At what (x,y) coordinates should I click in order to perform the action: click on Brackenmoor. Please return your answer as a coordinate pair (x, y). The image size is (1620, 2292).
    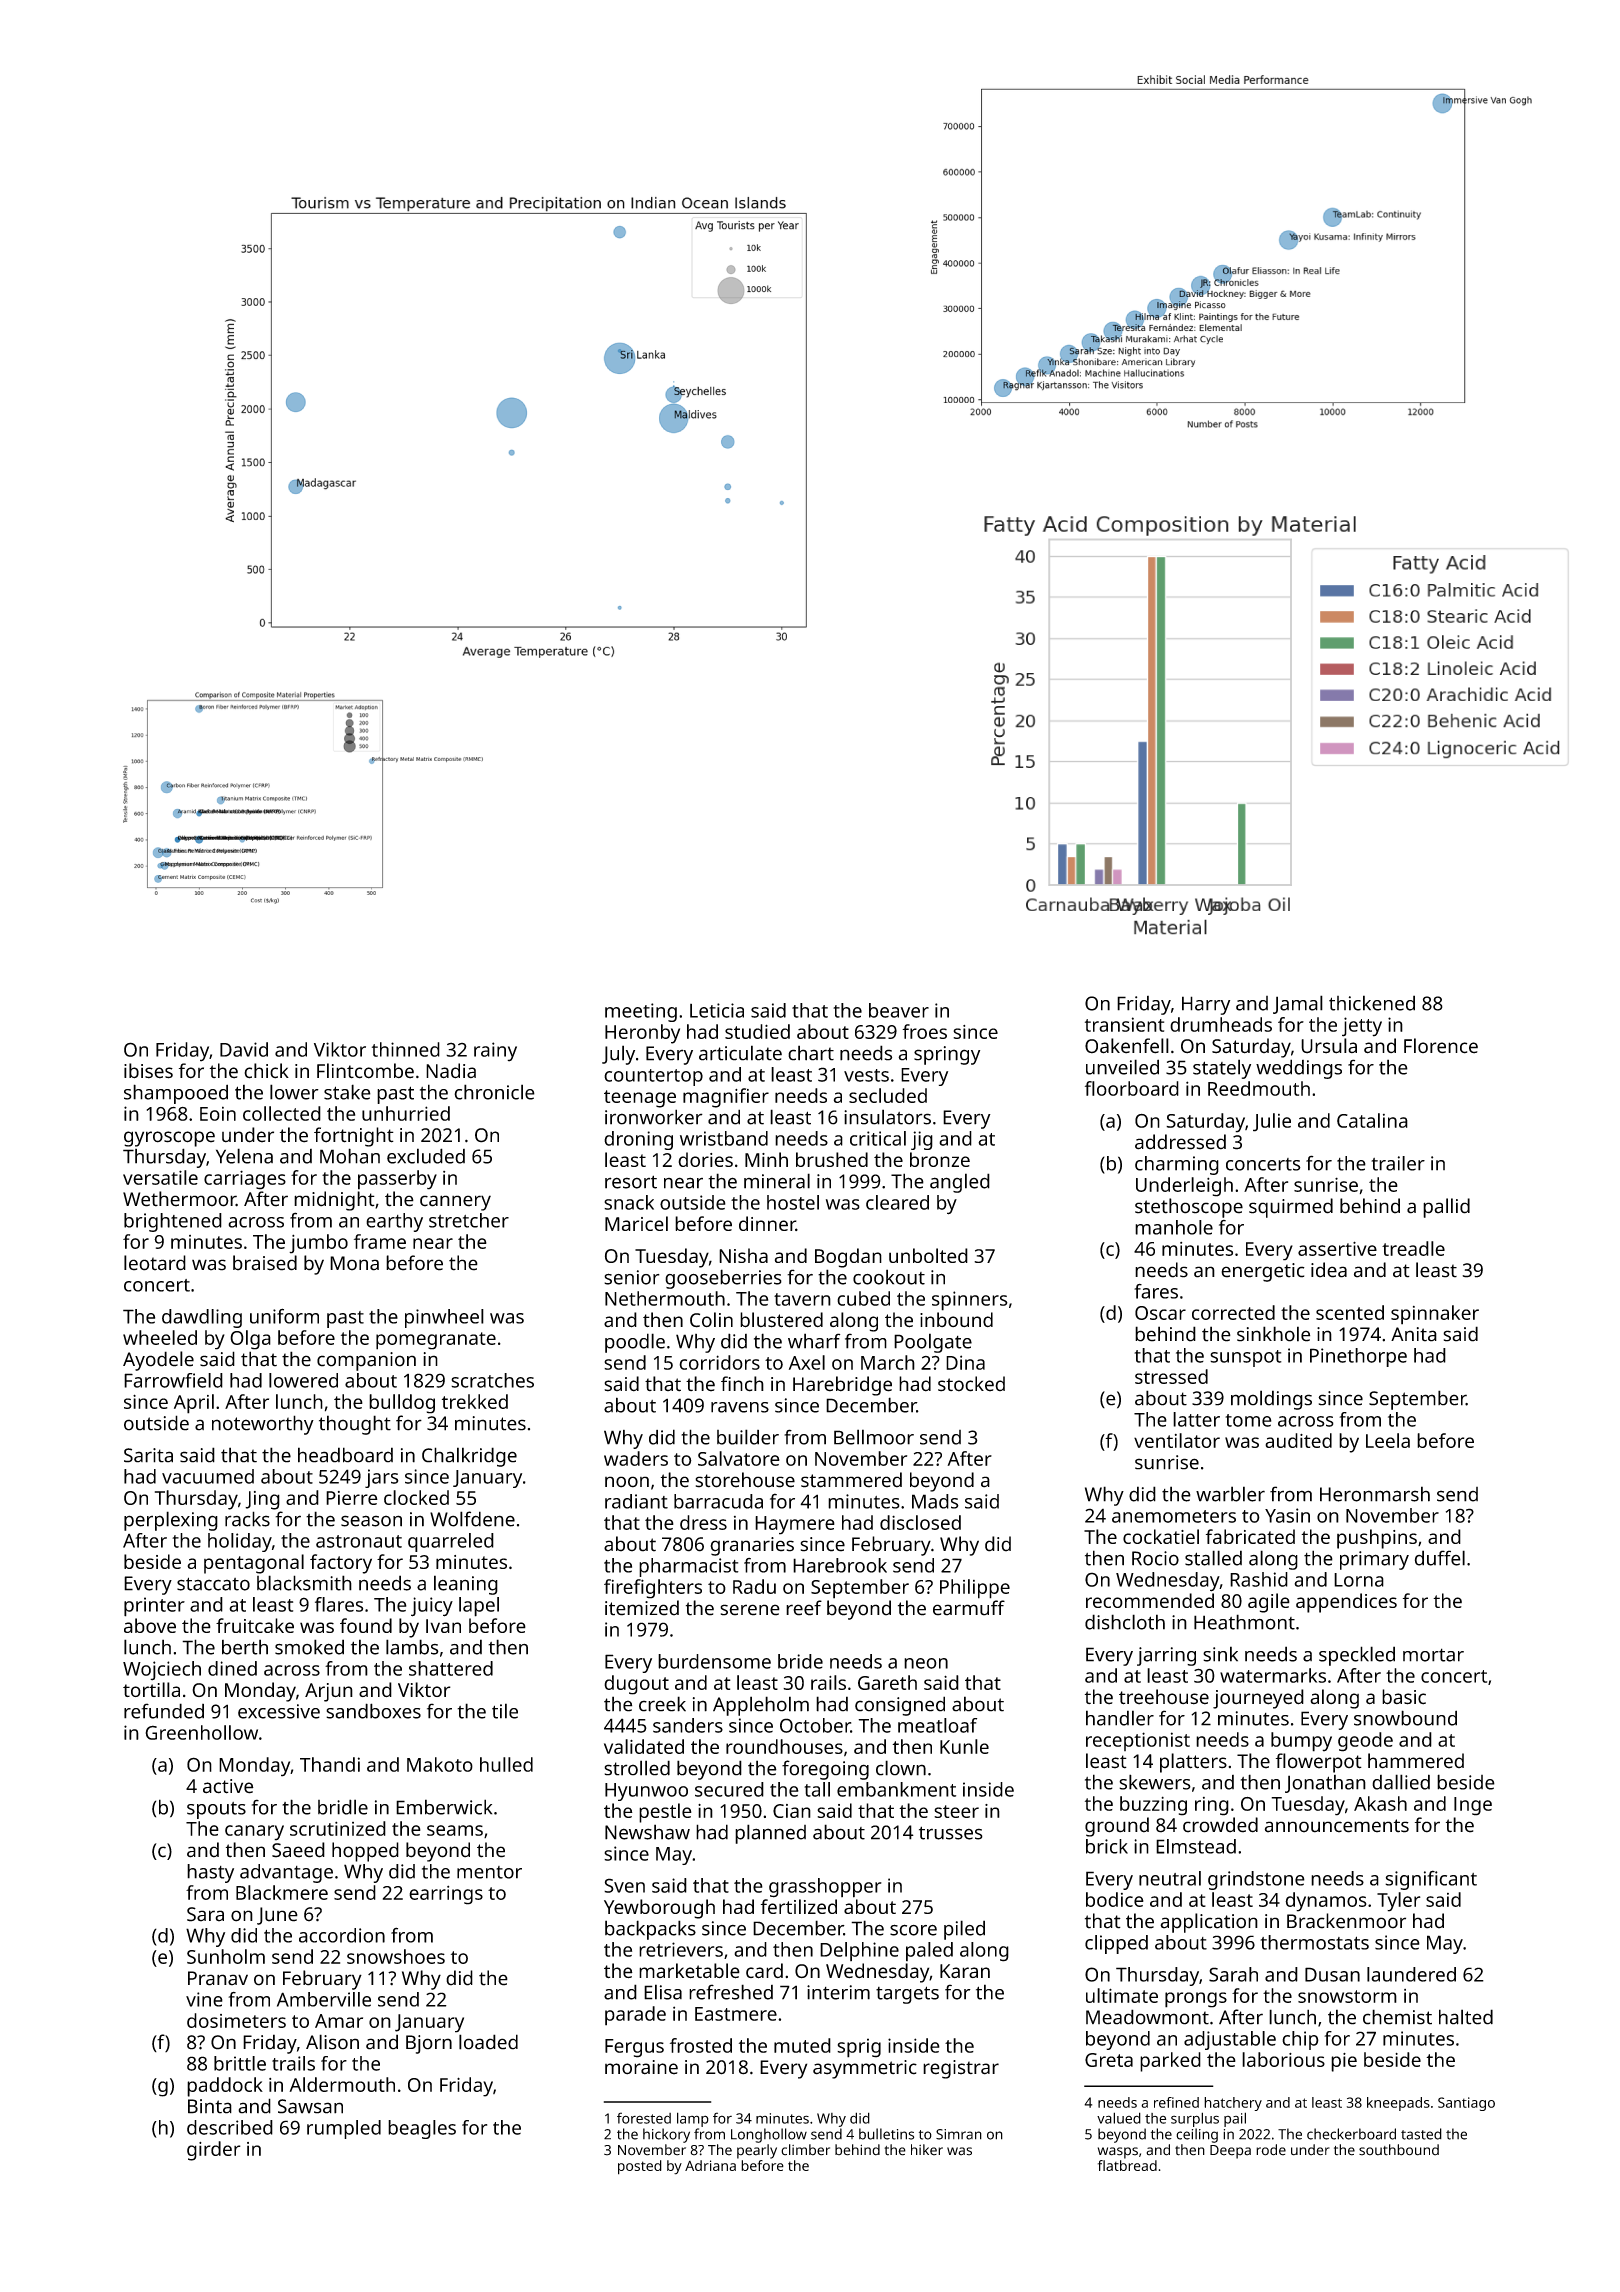
    Looking at the image, I should click on (1346, 1921).
